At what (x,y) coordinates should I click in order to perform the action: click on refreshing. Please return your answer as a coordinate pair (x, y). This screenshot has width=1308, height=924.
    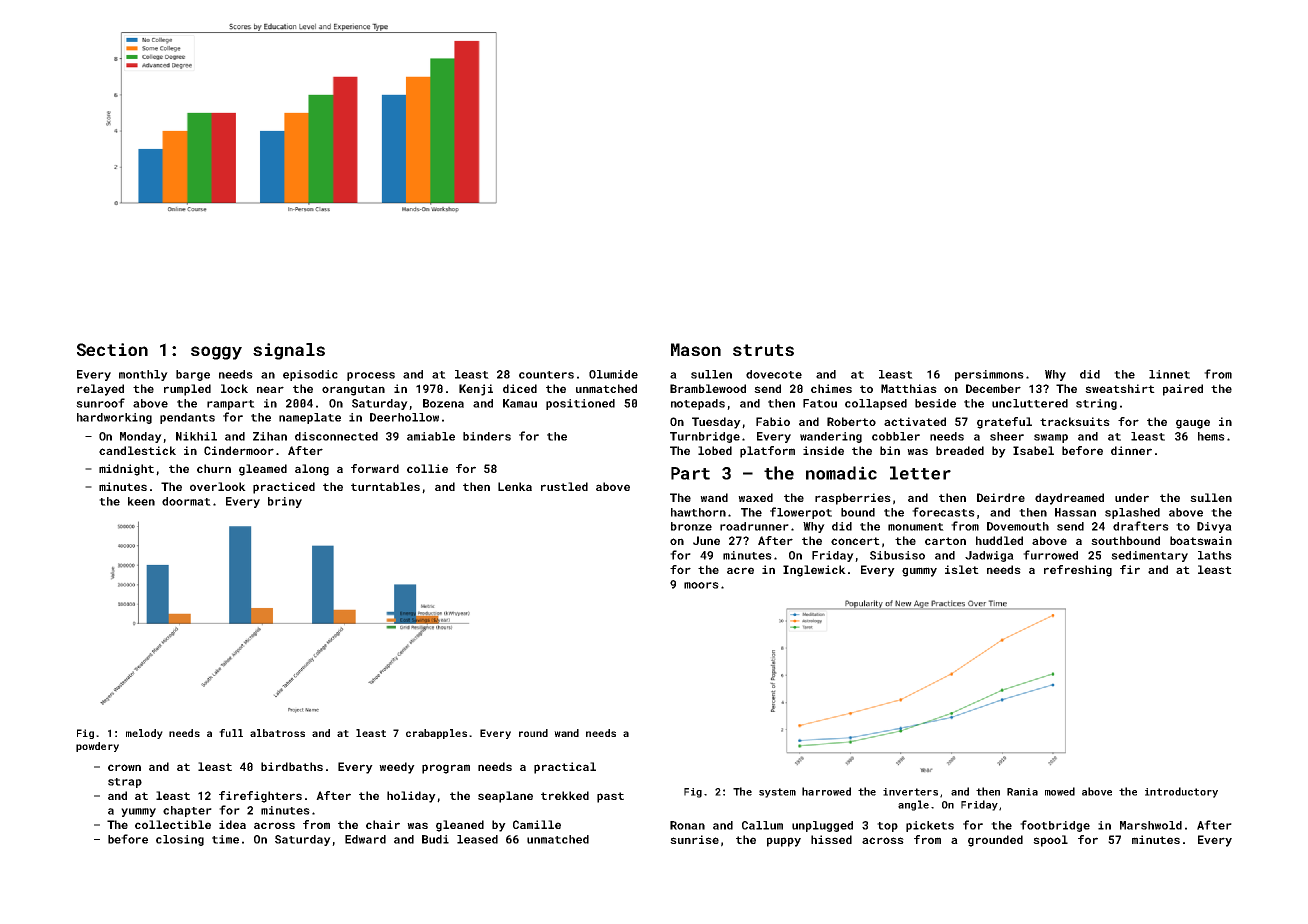
    Looking at the image, I should click on (1078, 571).
